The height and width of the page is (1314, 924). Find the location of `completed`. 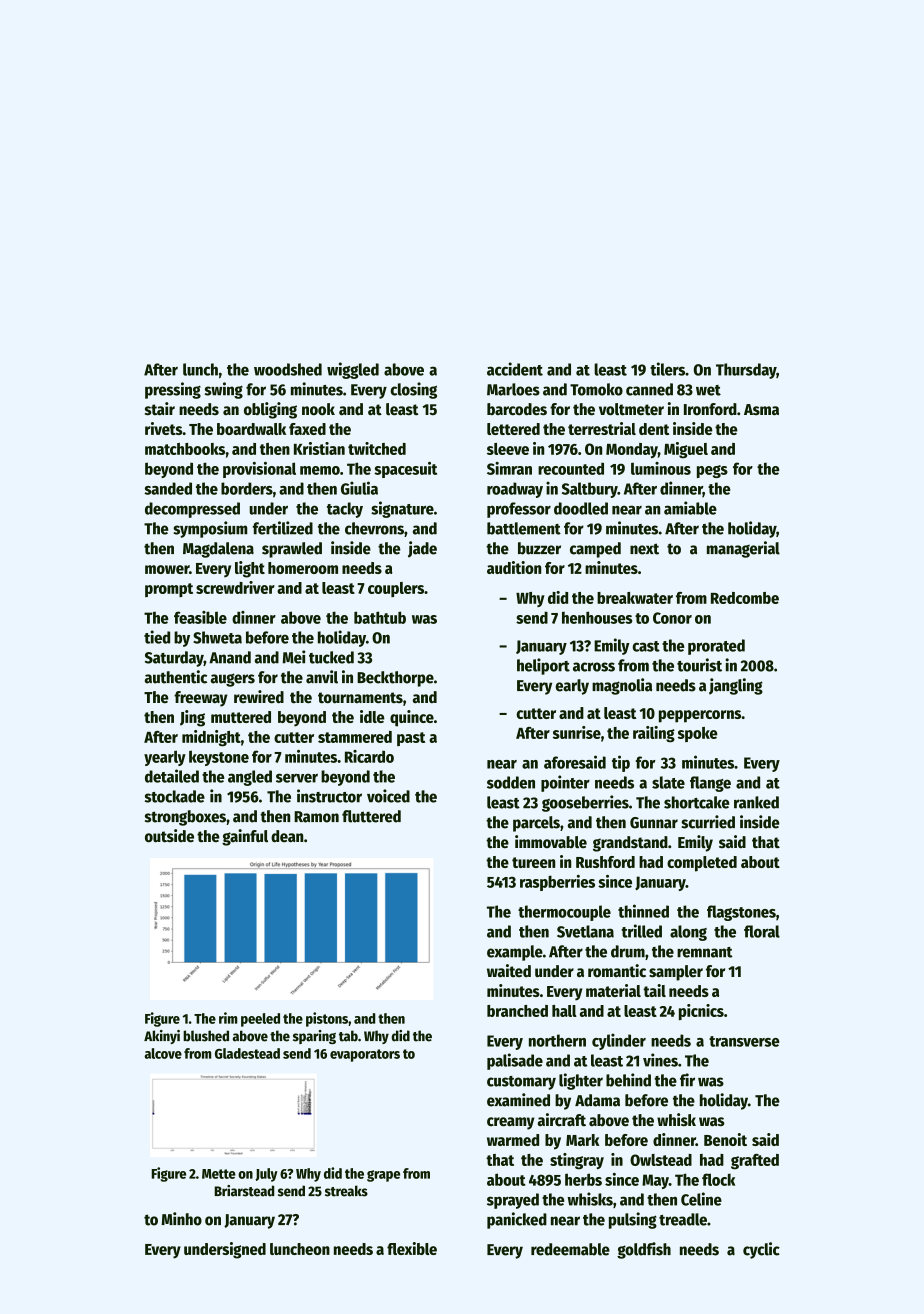

completed is located at coordinates (702, 864).
